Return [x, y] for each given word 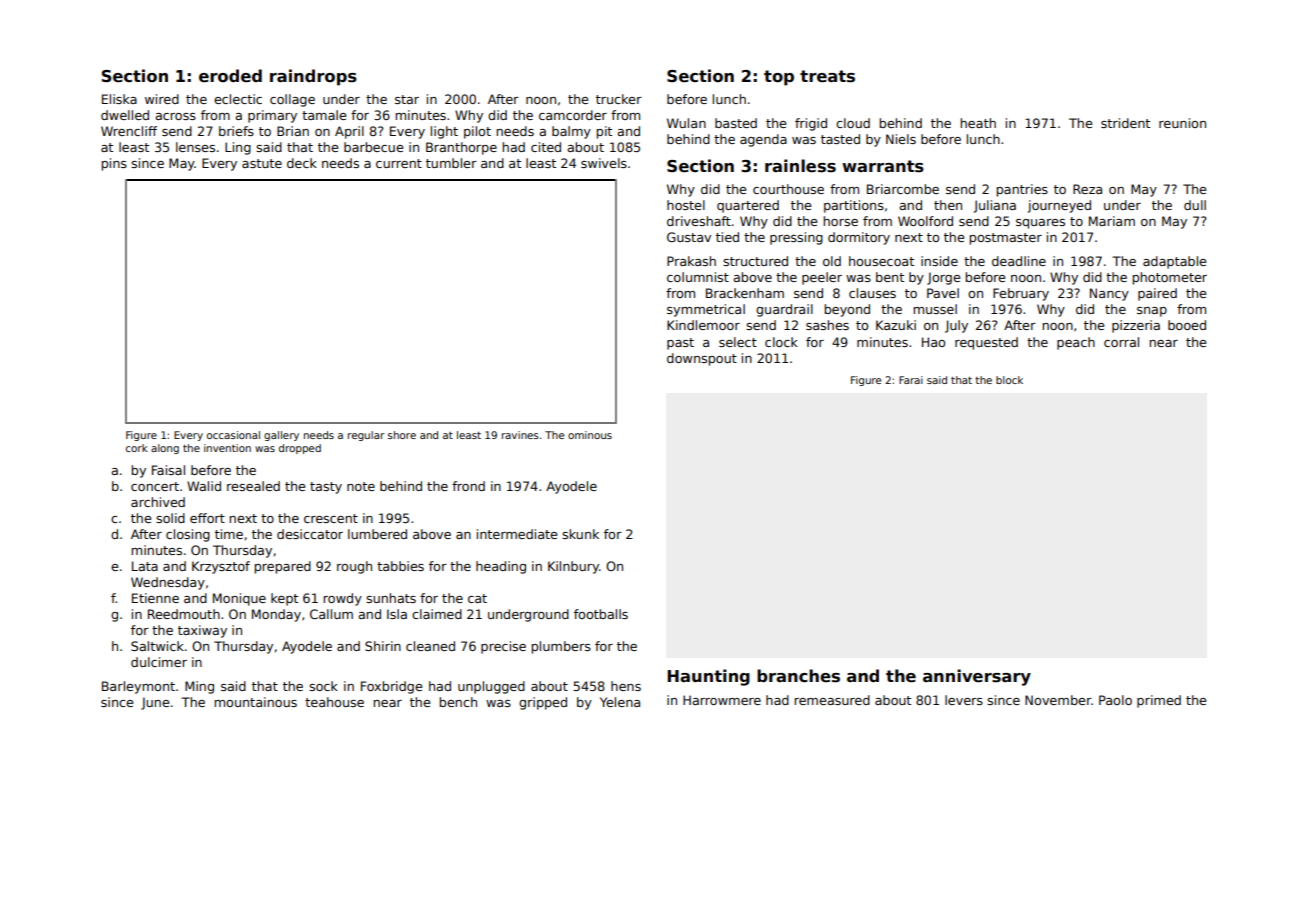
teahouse [334, 702]
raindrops [313, 77]
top [779, 78]
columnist [698, 277]
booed [1187, 325]
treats [827, 76]
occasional [233, 435]
